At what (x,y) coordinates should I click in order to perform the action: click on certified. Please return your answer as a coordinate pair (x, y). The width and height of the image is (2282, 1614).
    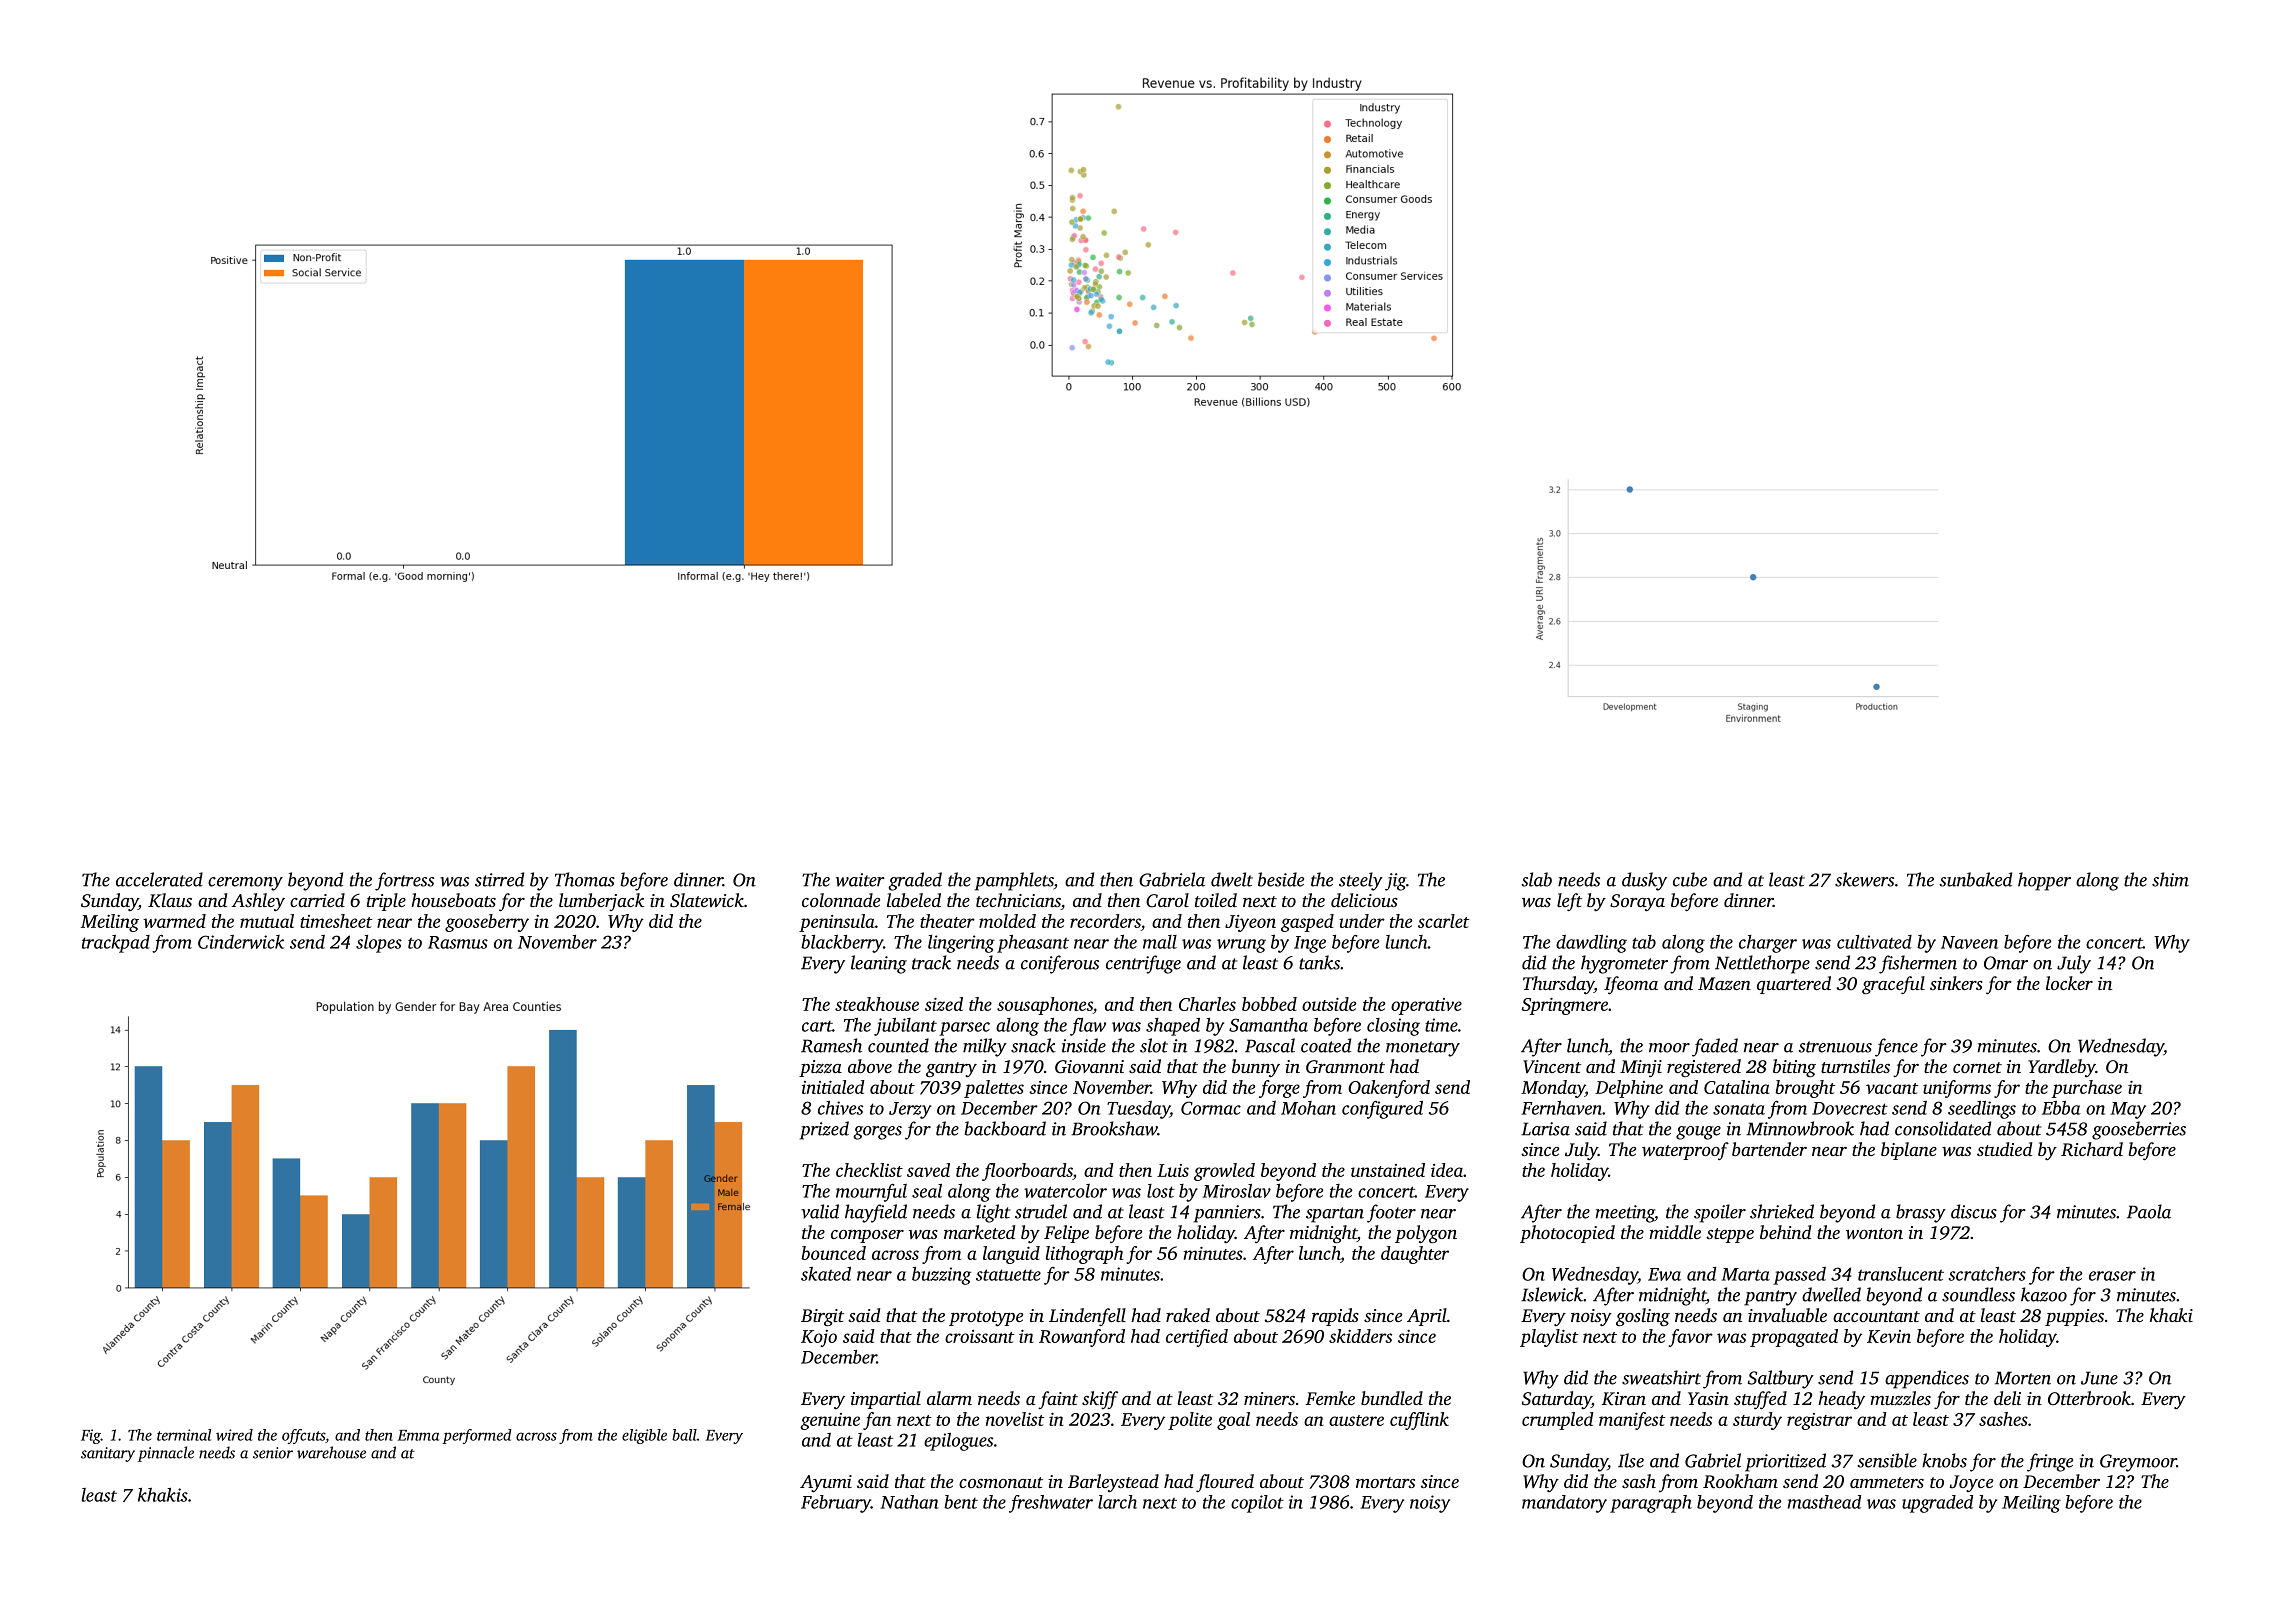
    Looking at the image, I should click on (1197, 1338).
